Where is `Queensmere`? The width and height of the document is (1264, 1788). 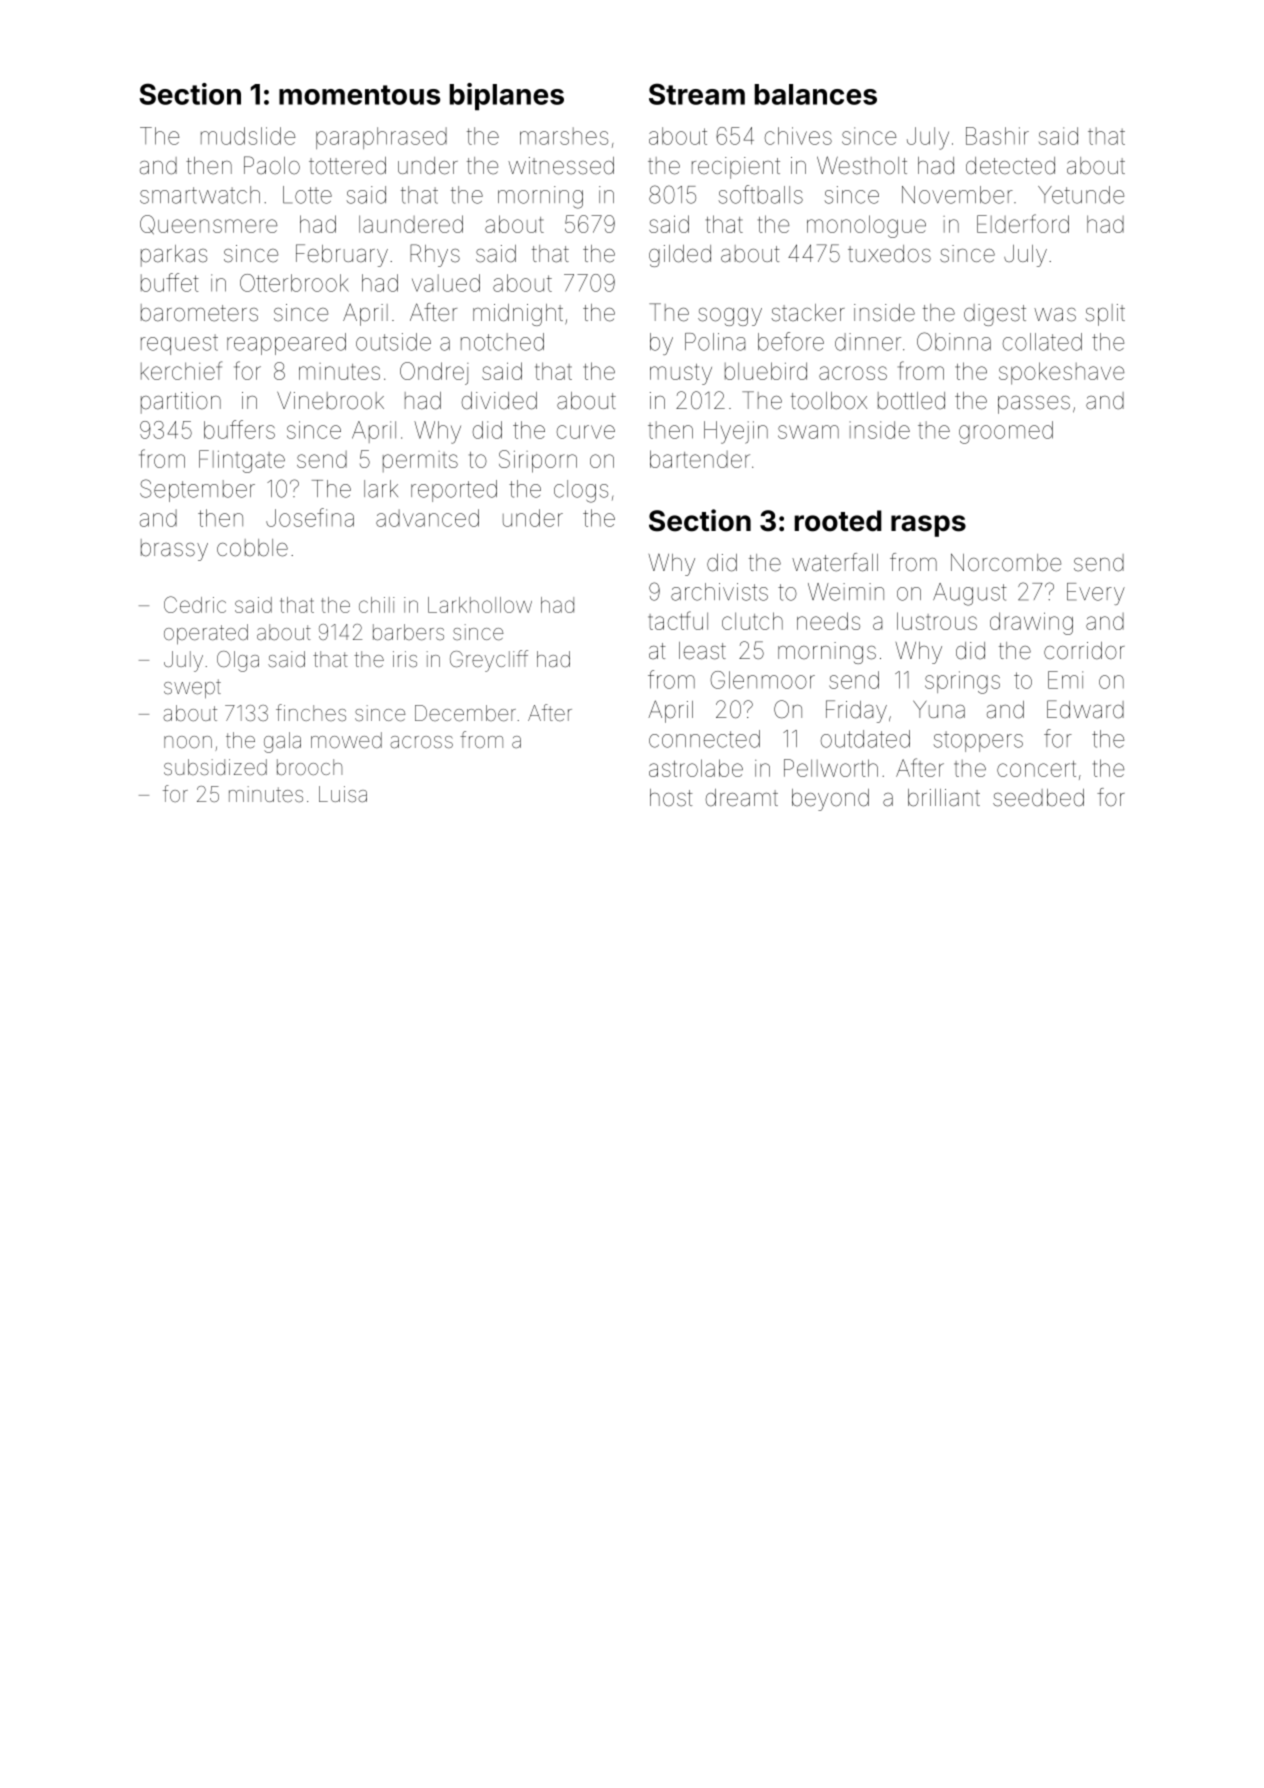 Queensmere is located at coordinates (208, 225).
